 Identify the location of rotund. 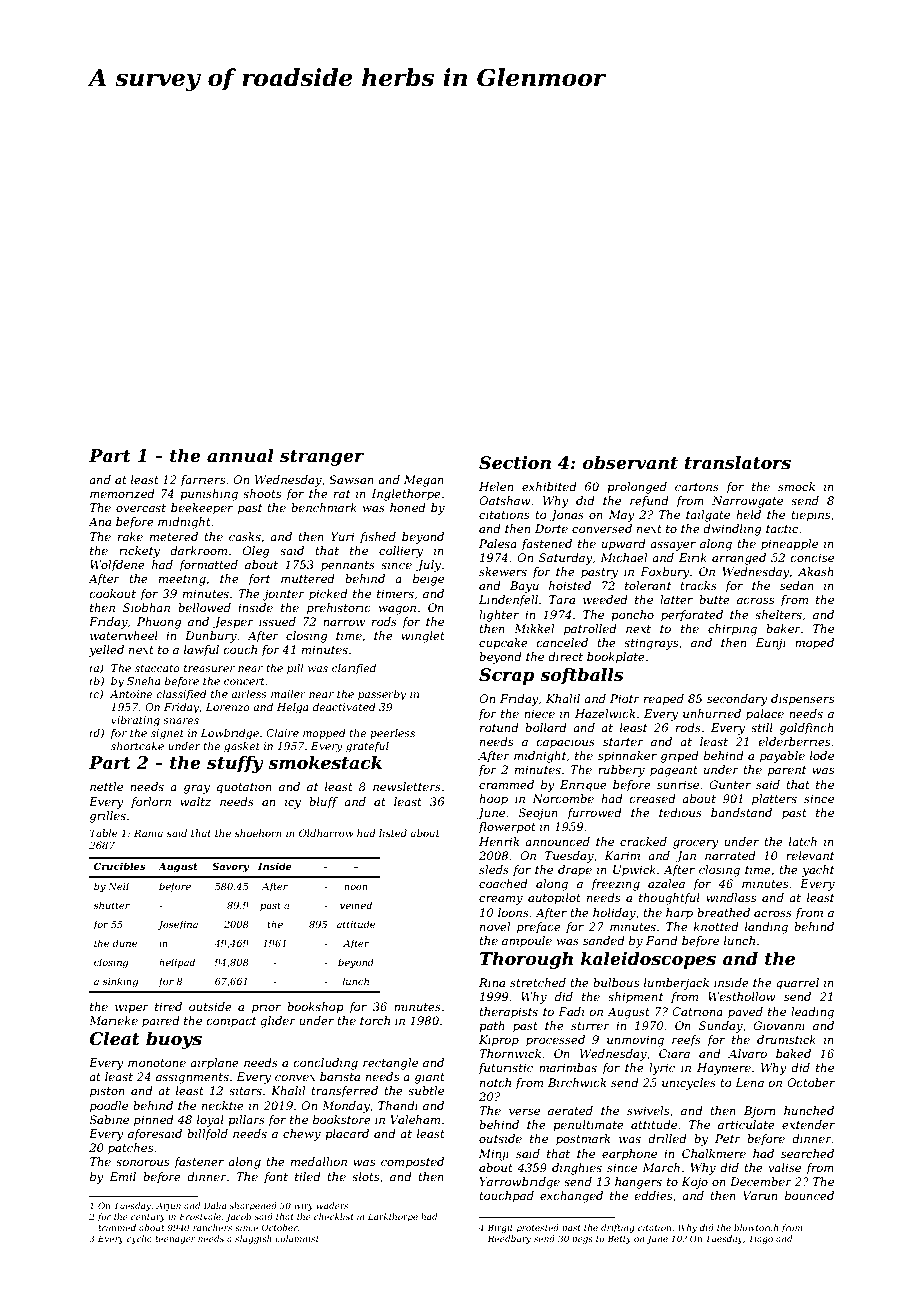
(499, 727).
